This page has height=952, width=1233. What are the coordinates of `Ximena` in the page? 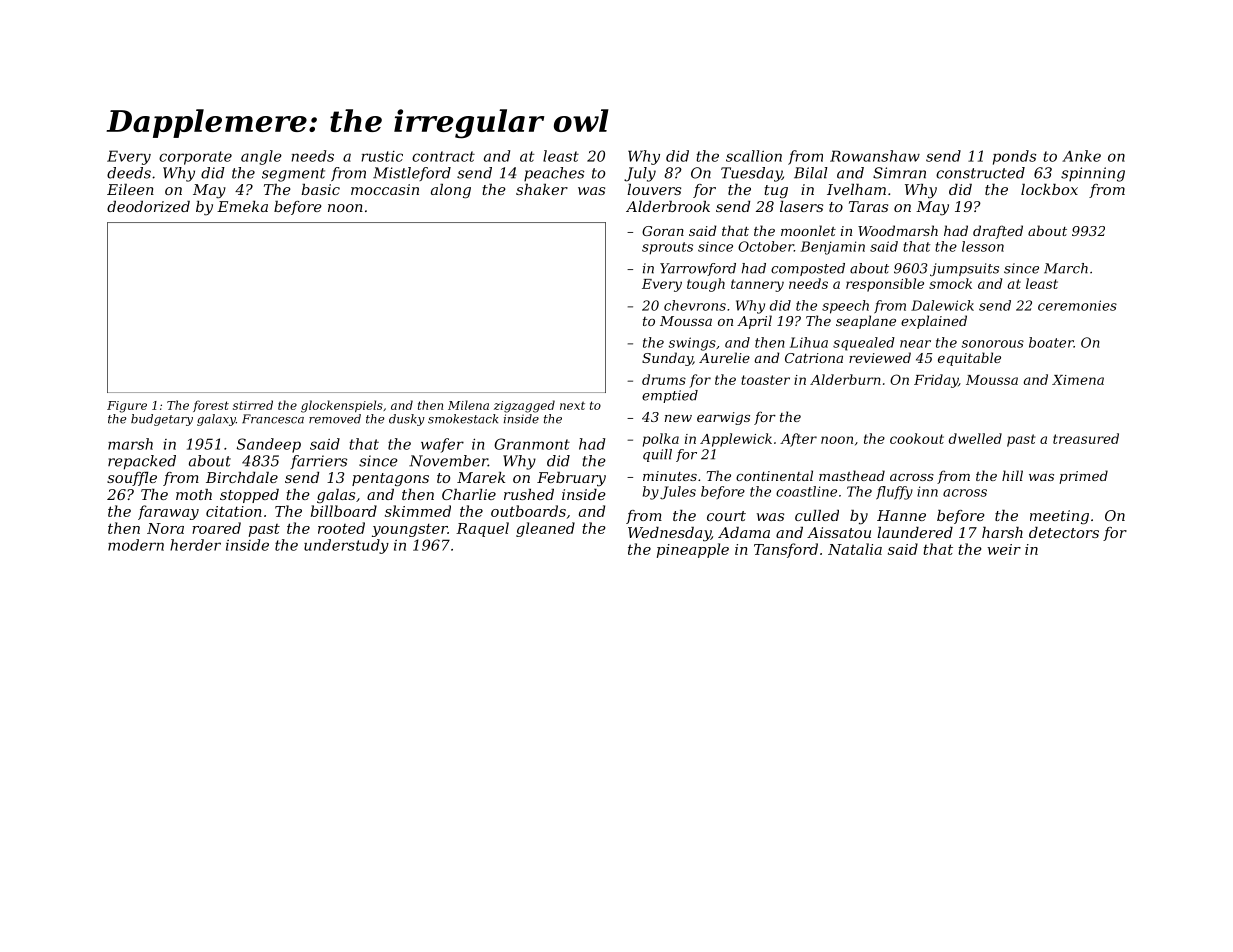 It's located at (1078, 380).
